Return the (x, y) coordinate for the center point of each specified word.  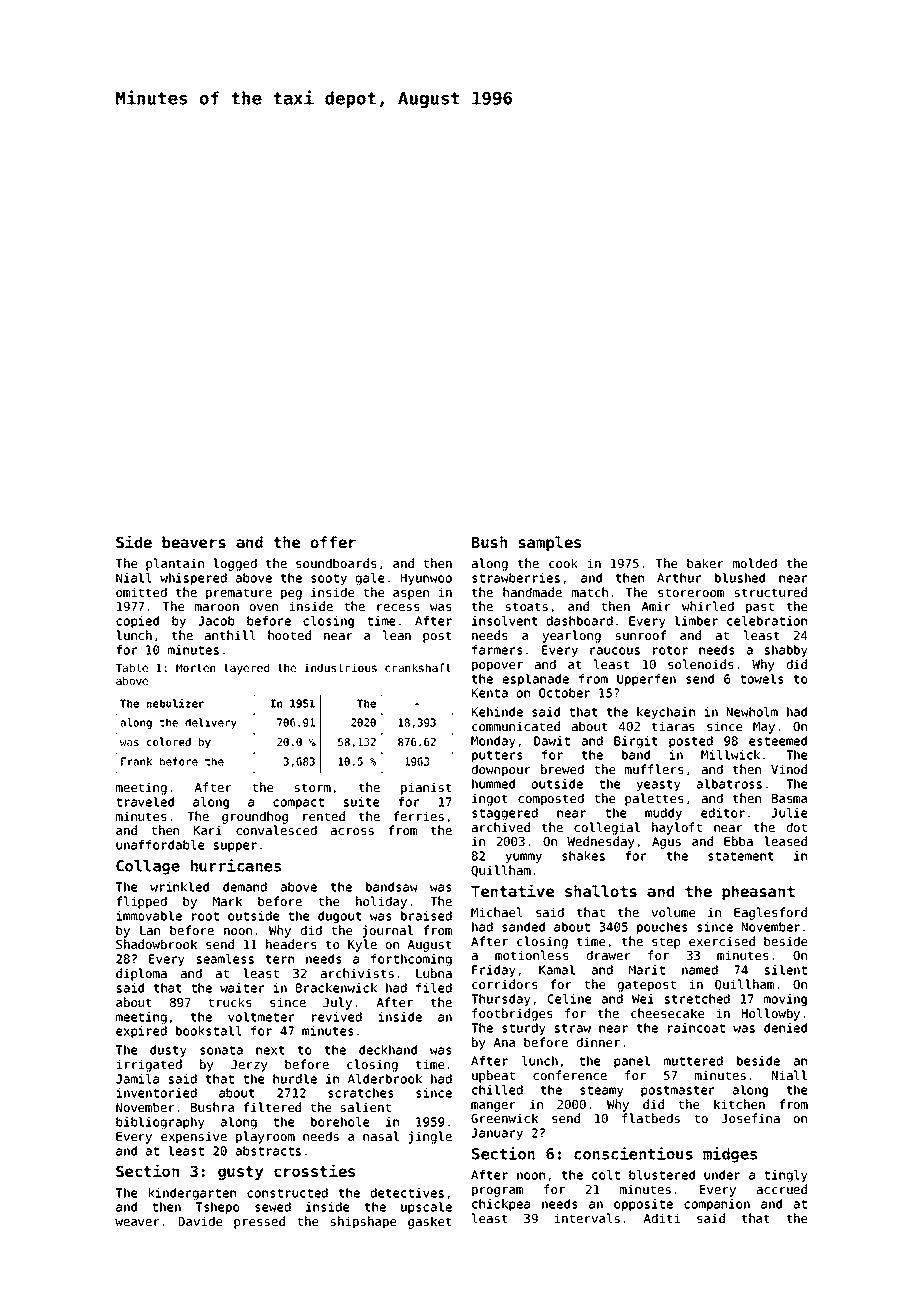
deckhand (388, 1050)
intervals (587, 1218)
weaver (137, 1222)
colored (169, 741)
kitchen (739, 1104)
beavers (194, 542)
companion (717, 1205)
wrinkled (179, 887)
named (700, 970)
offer (333, 542)
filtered (272, 1107)
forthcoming (411, 960)
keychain (666, 713)
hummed (493, 784)
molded (755, 563)
